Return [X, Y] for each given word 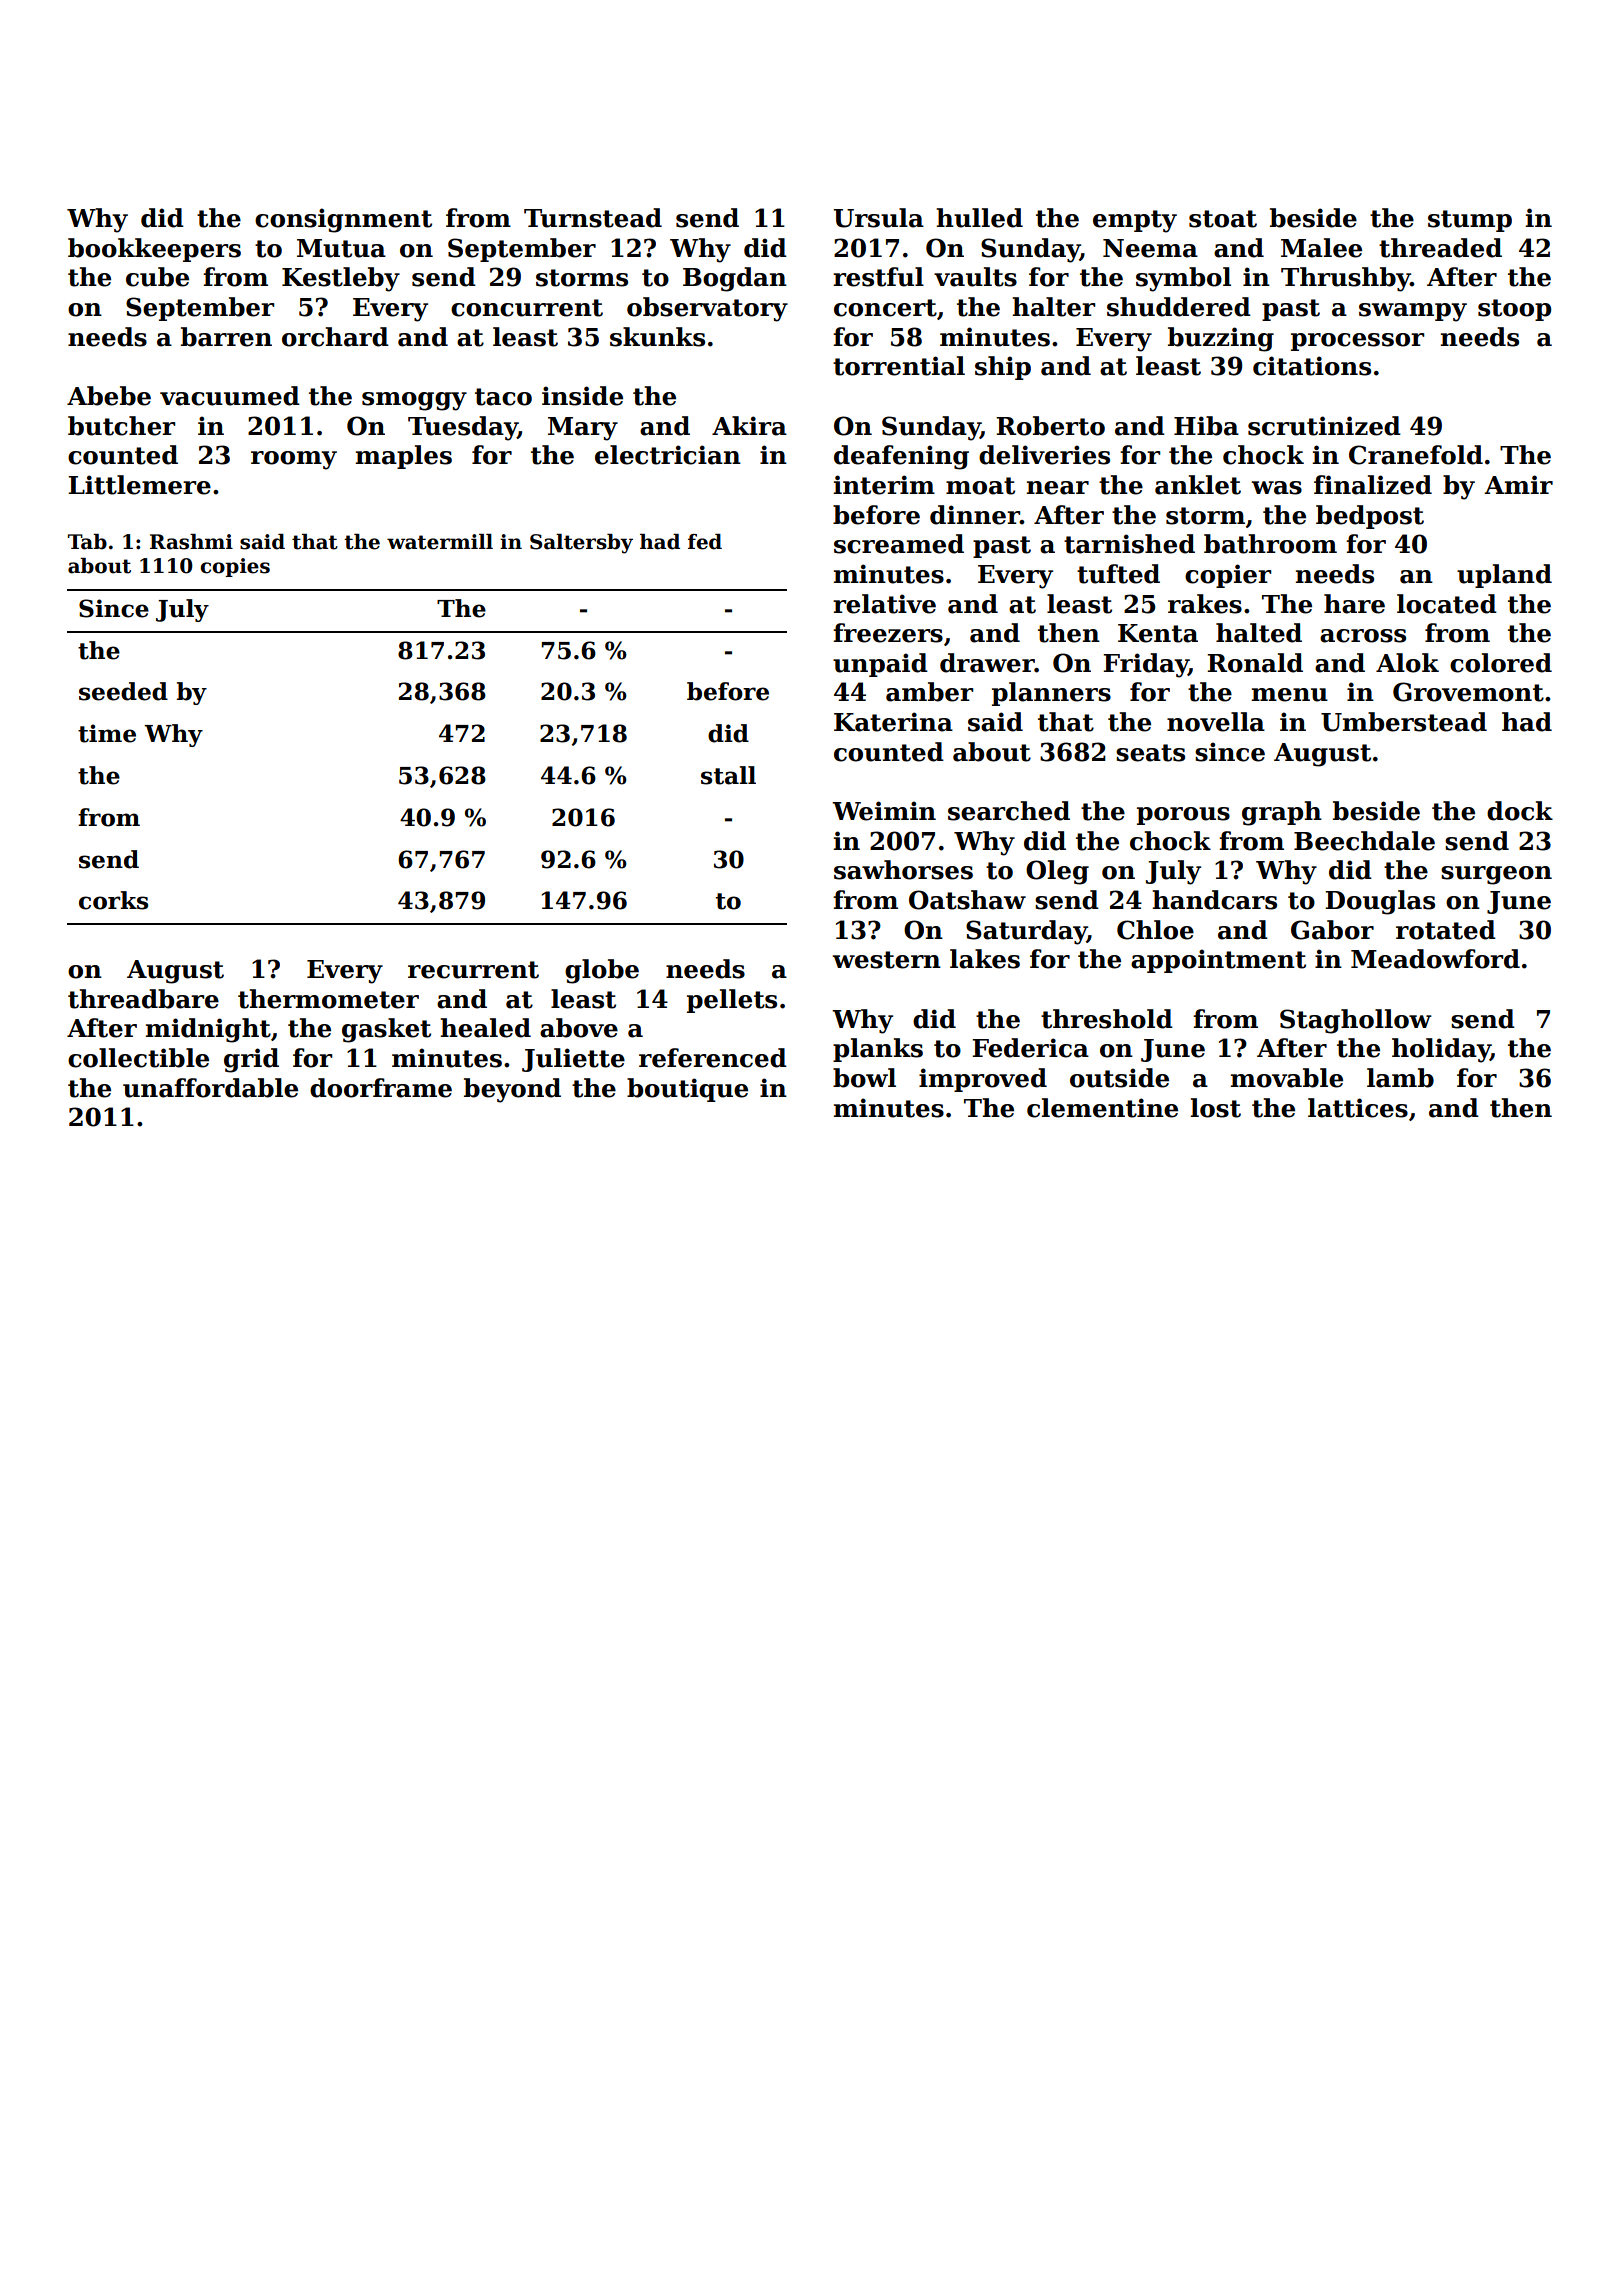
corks [113, 900]
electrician [668, 455]
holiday [1441, 1050]
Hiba [1206, 426]
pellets [732, 1001]
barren [226, 337]
